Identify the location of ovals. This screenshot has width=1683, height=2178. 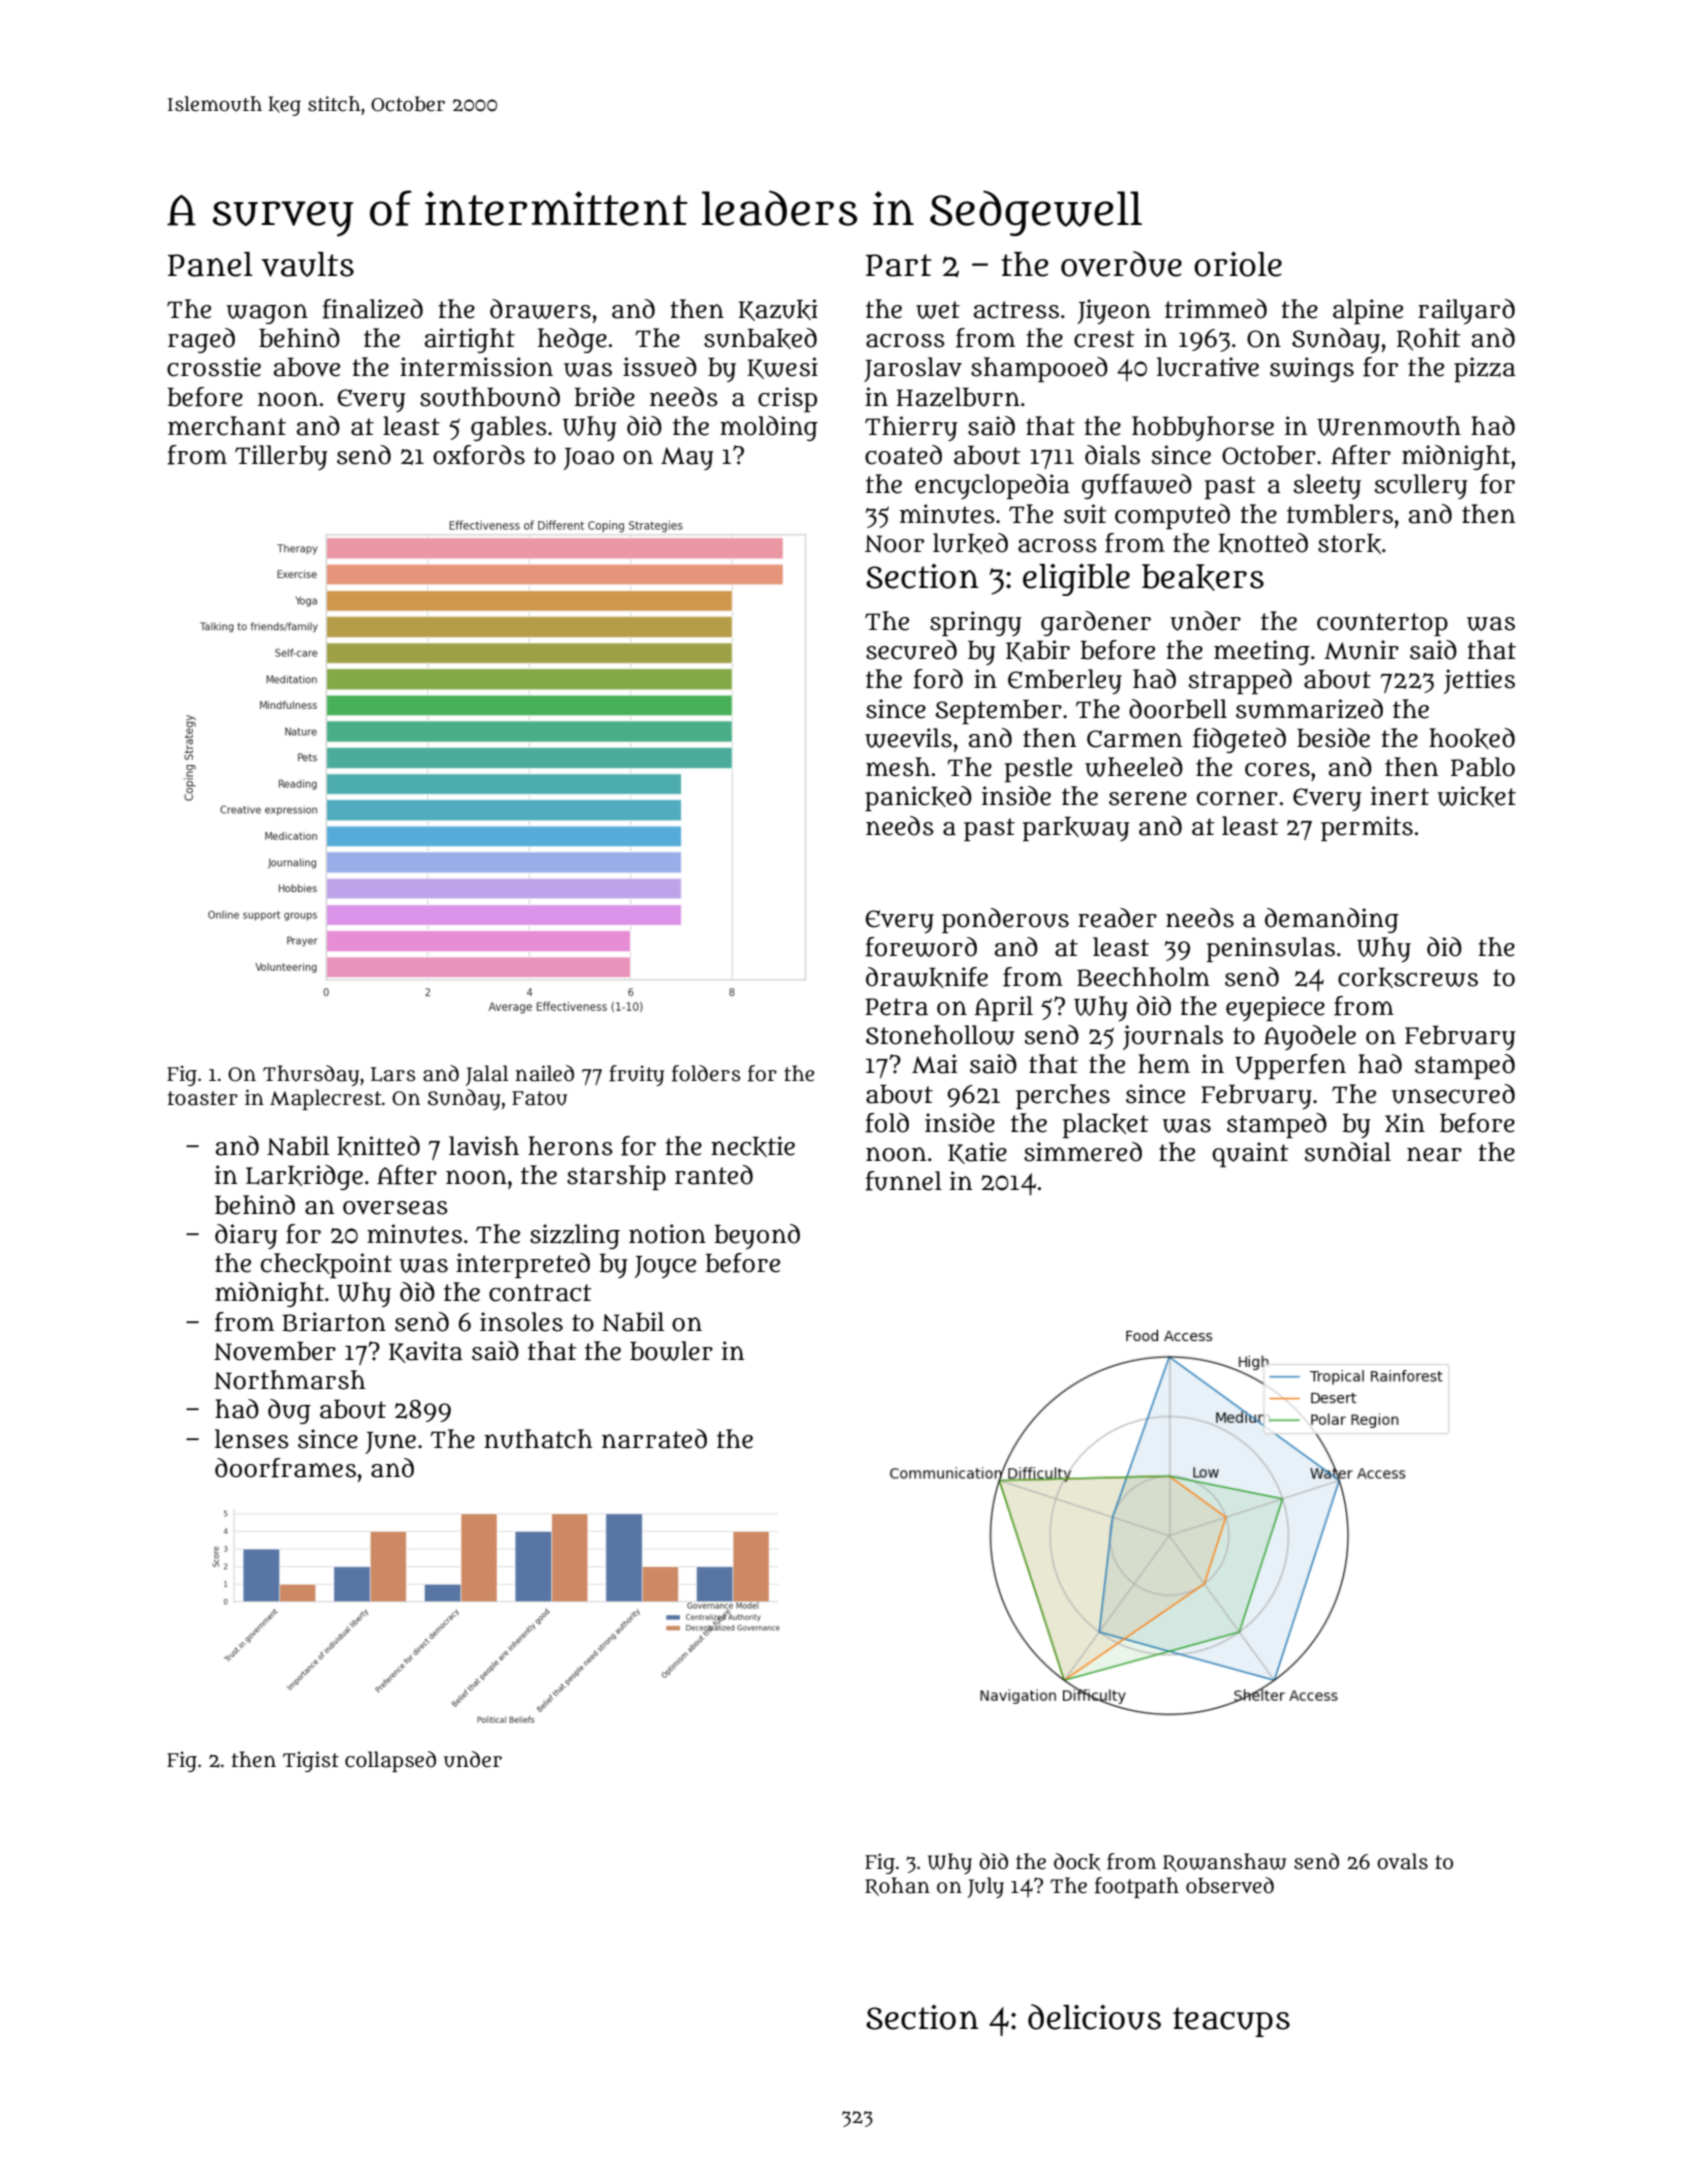
(1402, 1861).
